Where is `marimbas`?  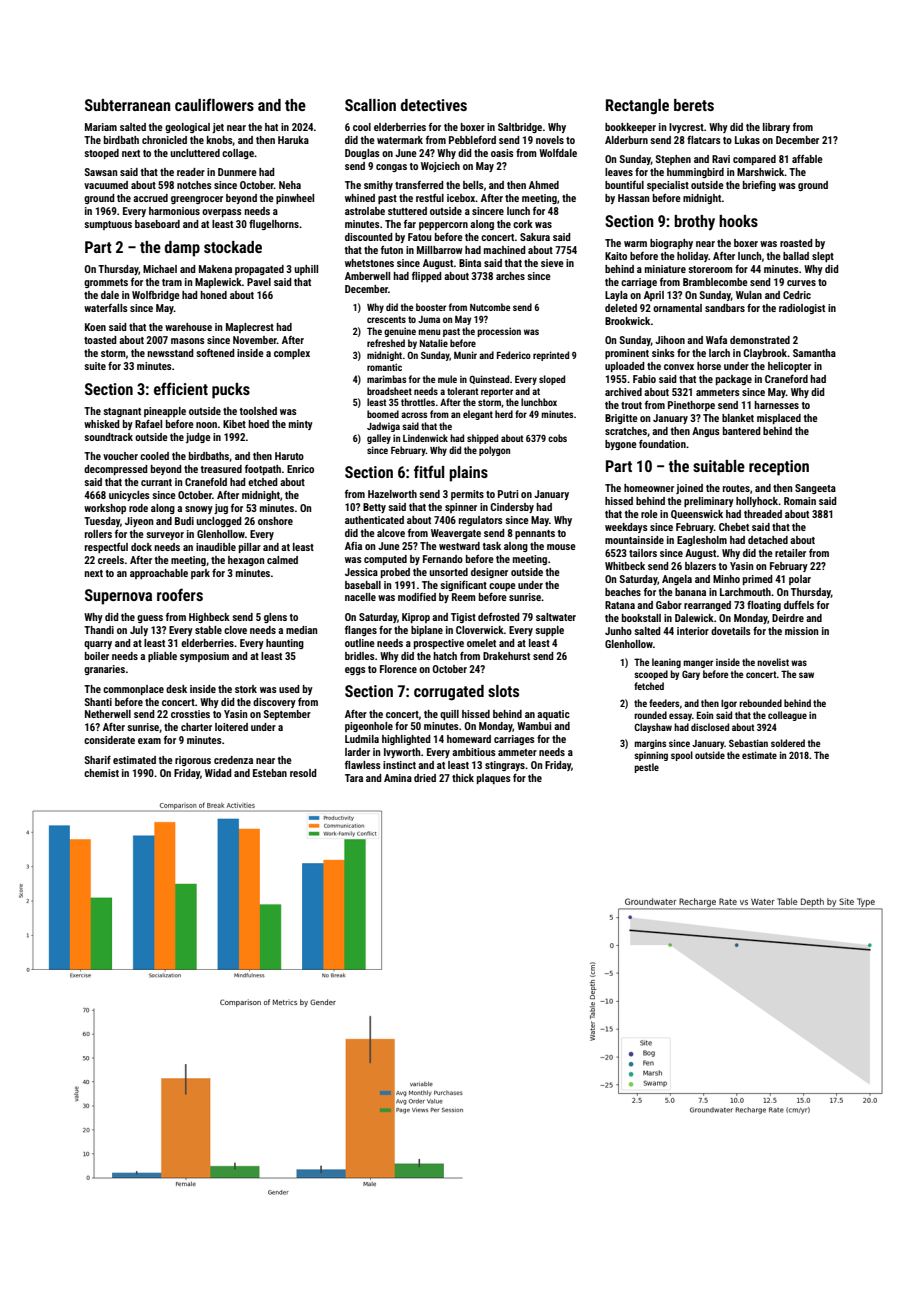 marimbas is located at coordinates (386, 379).
